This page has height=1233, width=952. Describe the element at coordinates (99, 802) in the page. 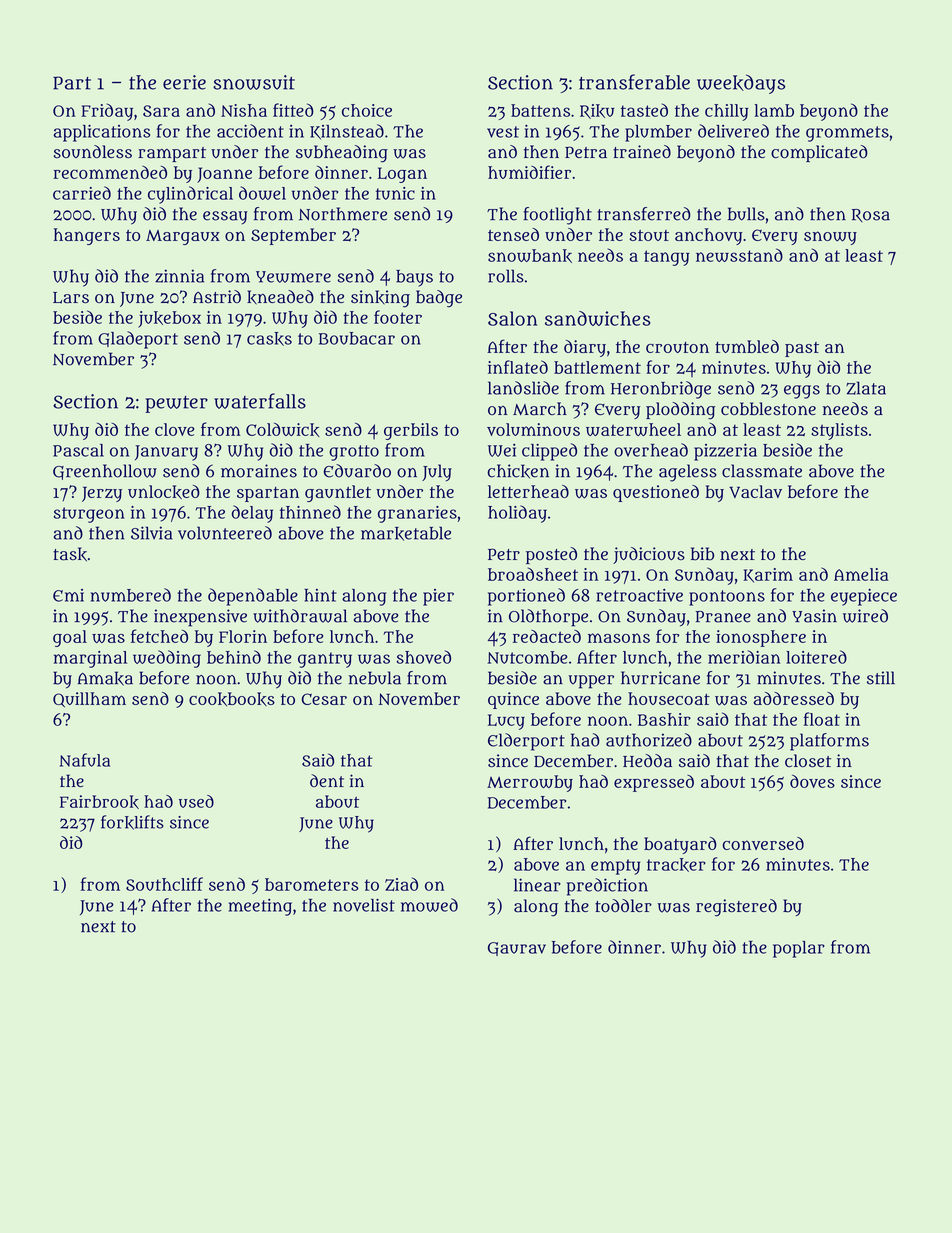

I see `Fairbrook` at that location.
